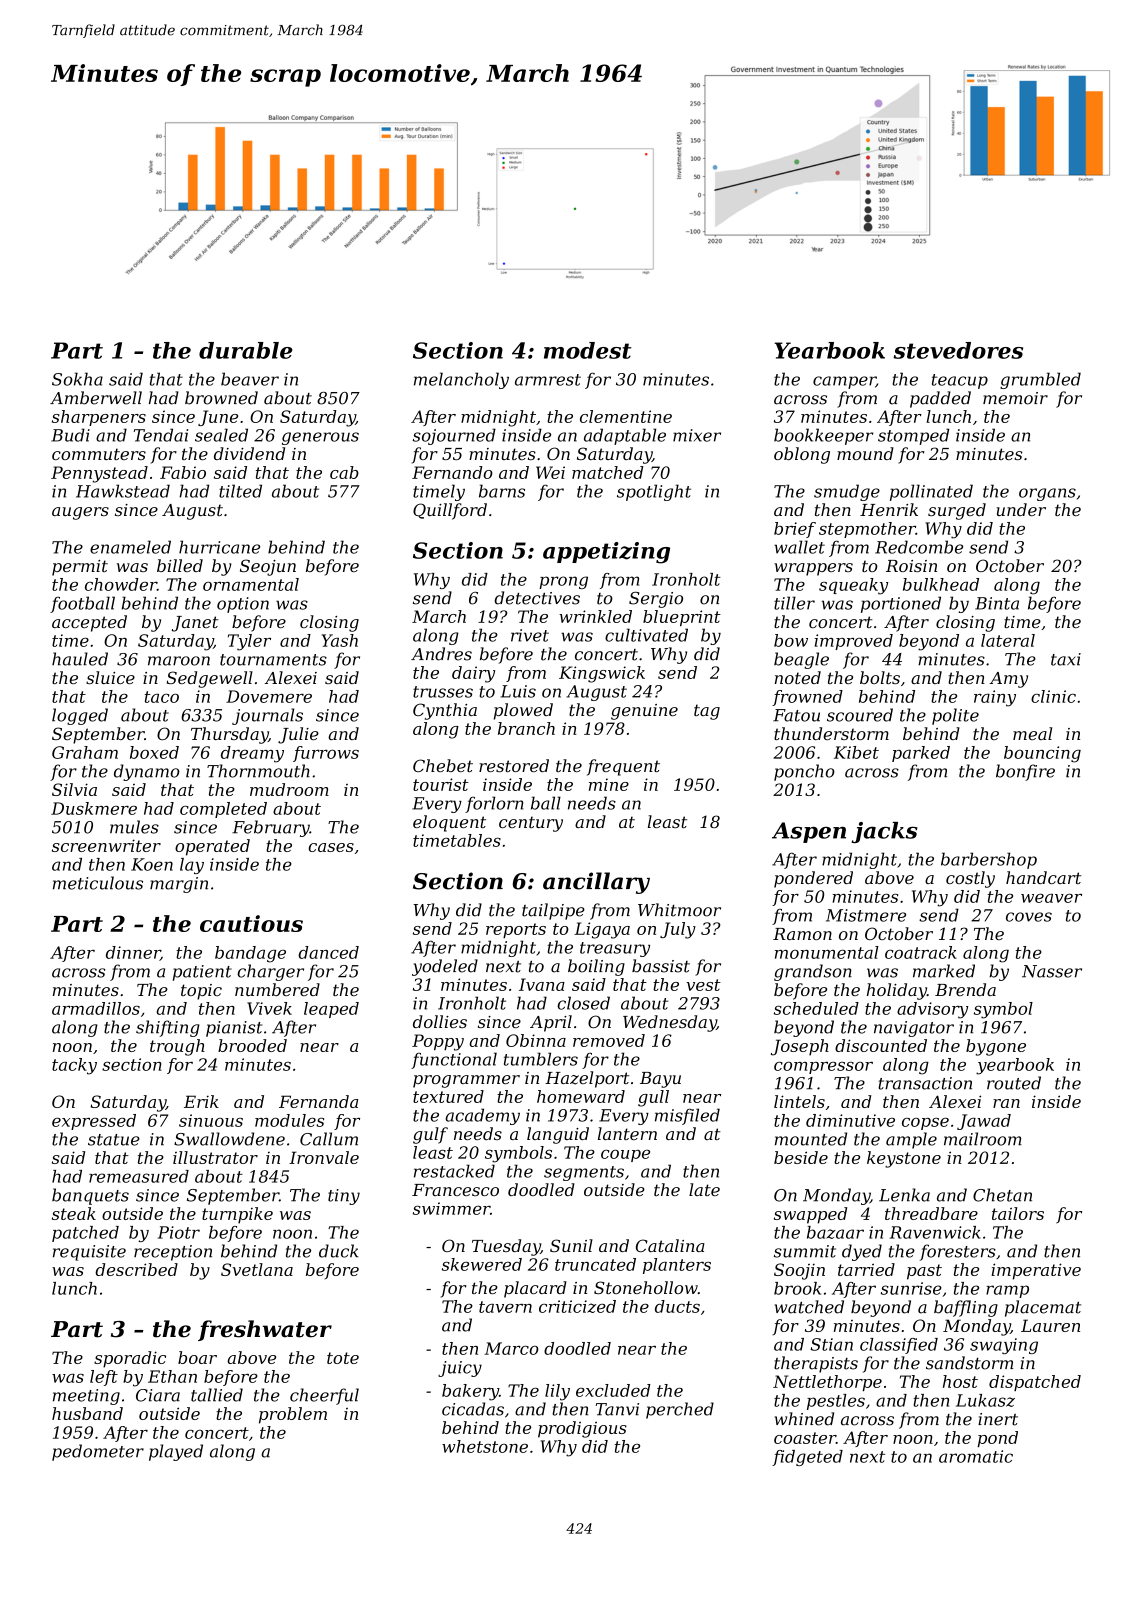  Describe the element at coordinates (133, 953) in the page. I see `dinner` at that location.
